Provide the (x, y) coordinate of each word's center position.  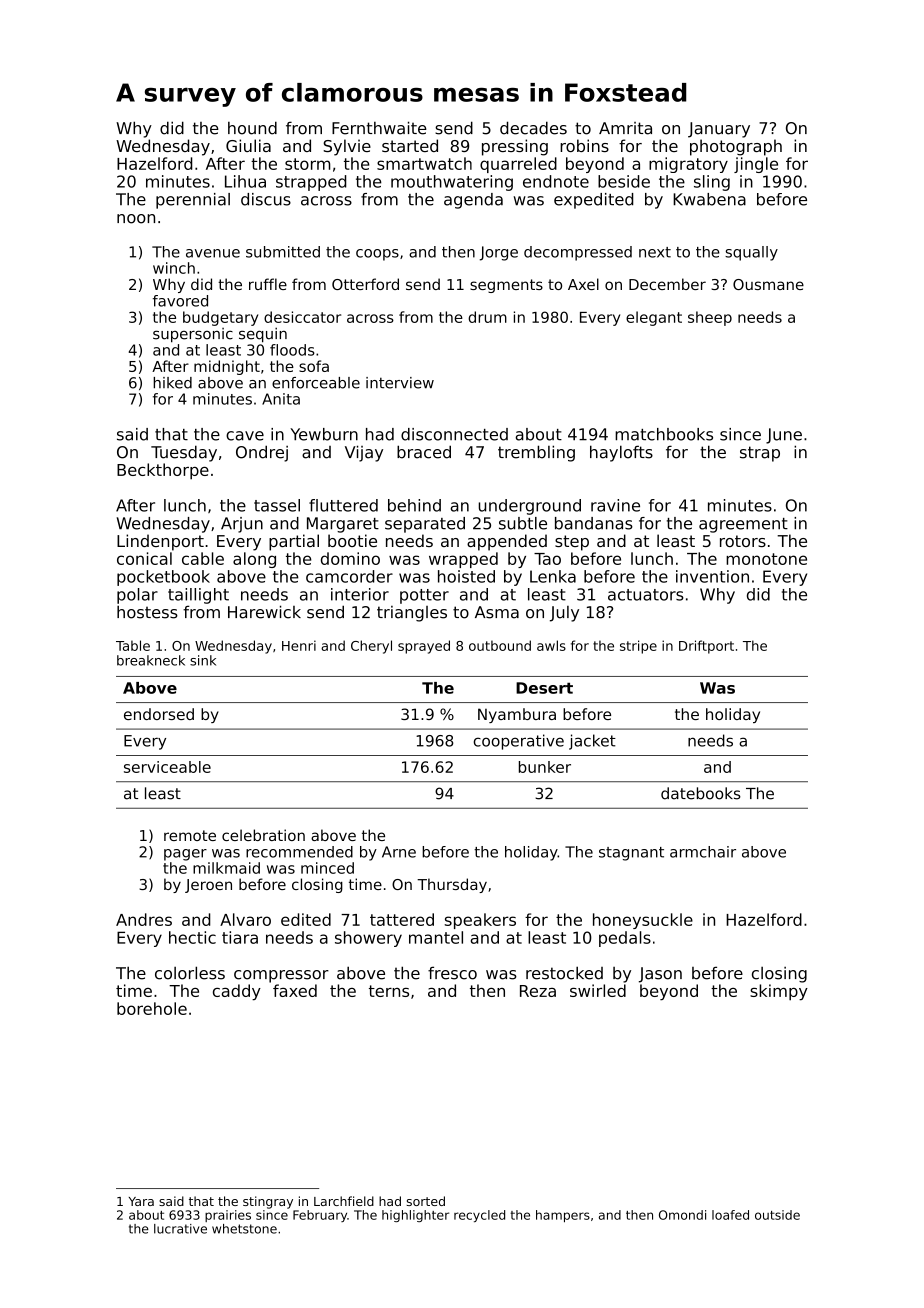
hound (252, 128)
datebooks (701, 793)
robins (584, 145)
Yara (141, 1201)
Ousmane (768, 284)
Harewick (264, 612)
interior (360, 594)
